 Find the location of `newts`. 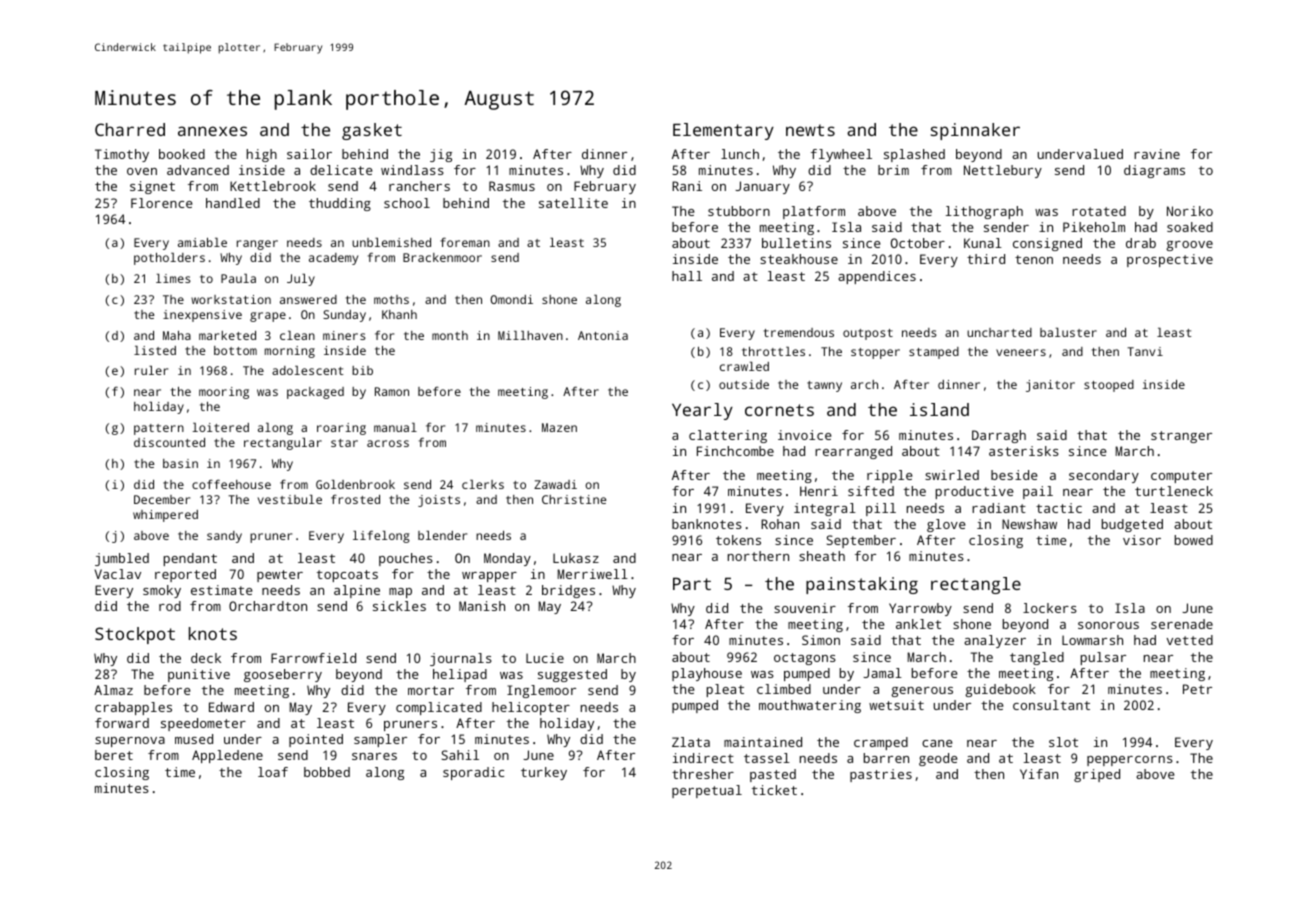

newts is located at coordinates (810, 130).
